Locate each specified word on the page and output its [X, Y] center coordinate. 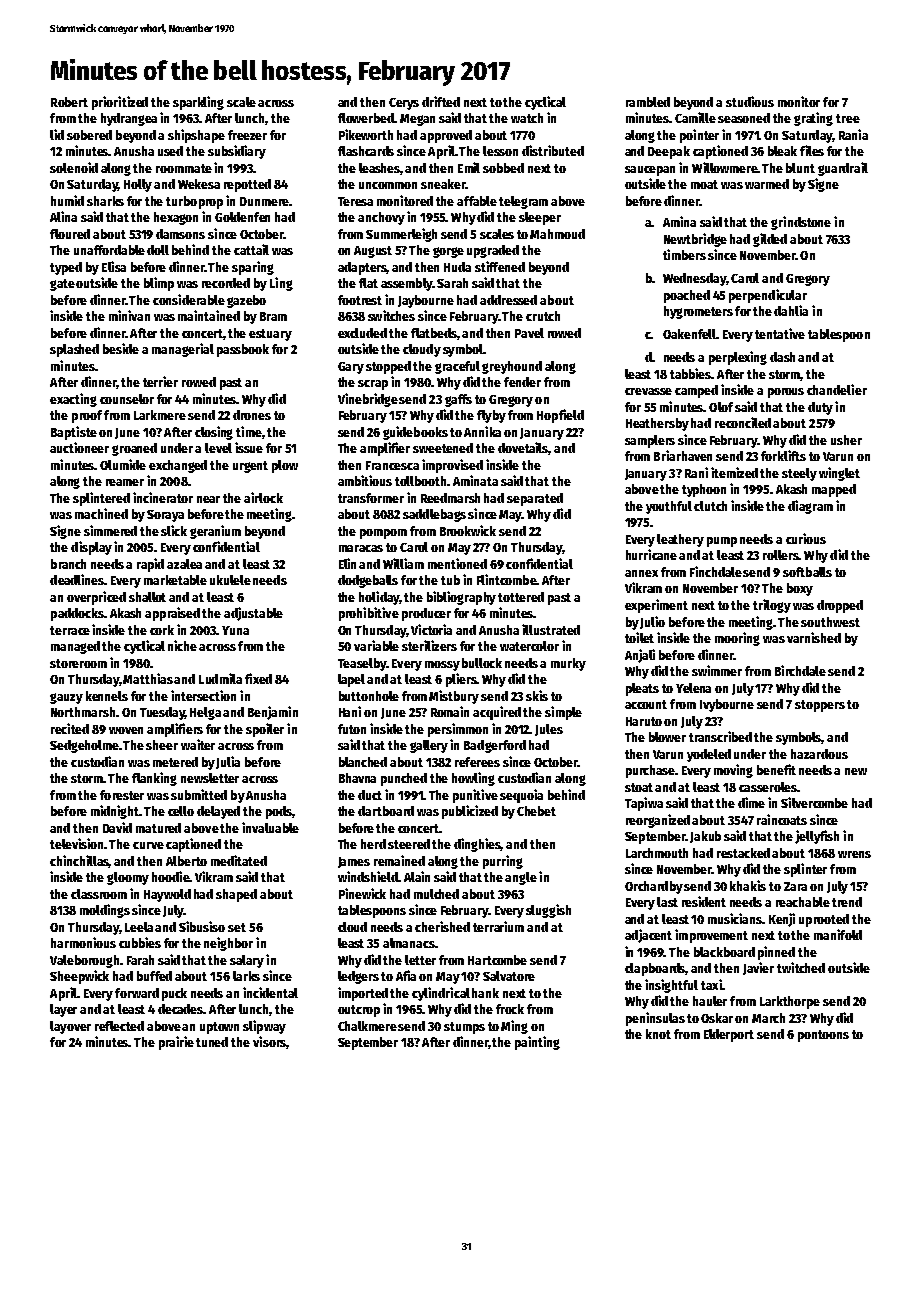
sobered [89, 135]
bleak [782, 151]
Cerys [404, 104]
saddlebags [434, 515]
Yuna [235, 630]
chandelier [837, 389]
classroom [99, 894]
